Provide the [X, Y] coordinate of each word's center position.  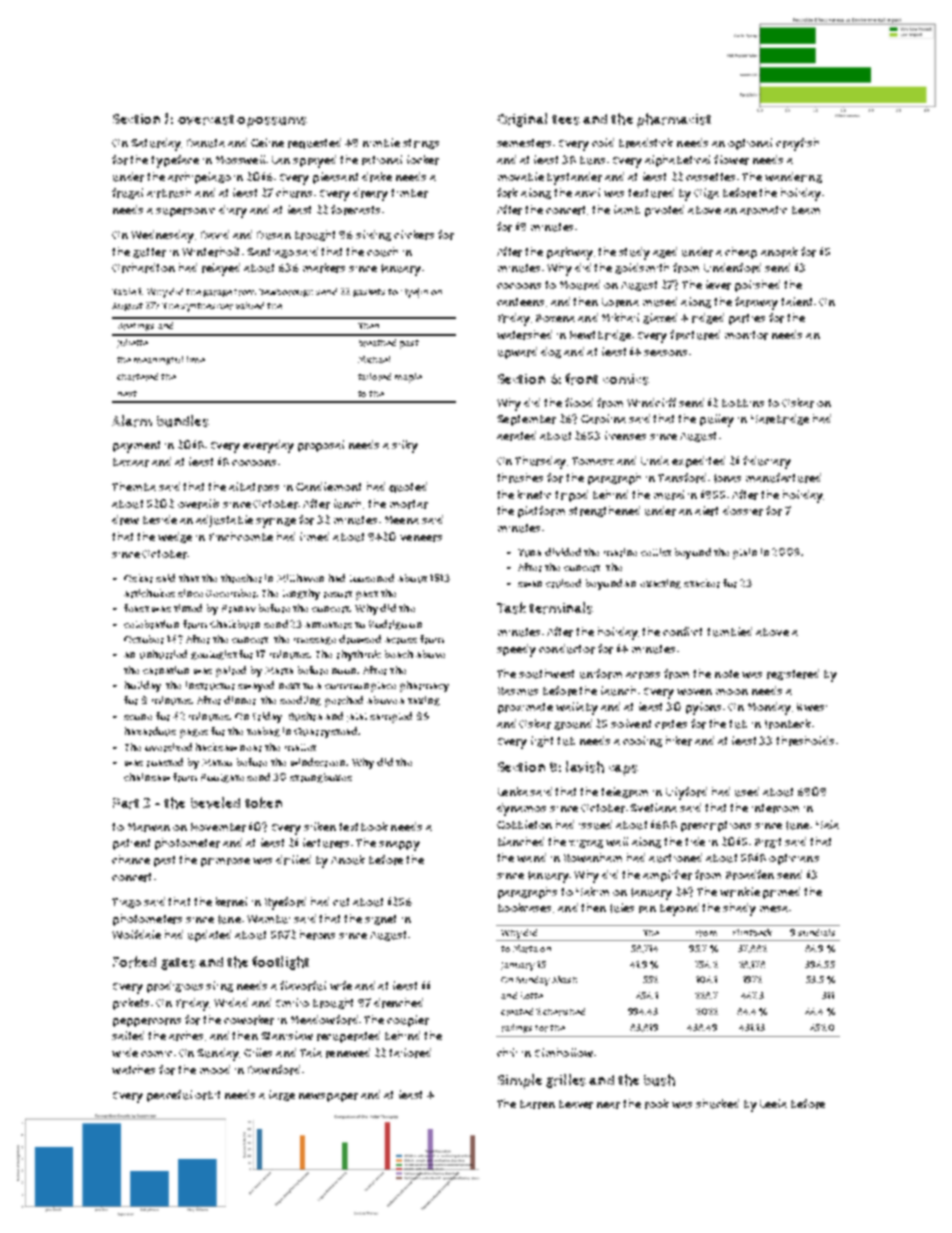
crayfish [797, 144]
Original [522, 120]
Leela [773, 1103]
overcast [206, 120]
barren [537, 1104]
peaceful [169, 1096]
